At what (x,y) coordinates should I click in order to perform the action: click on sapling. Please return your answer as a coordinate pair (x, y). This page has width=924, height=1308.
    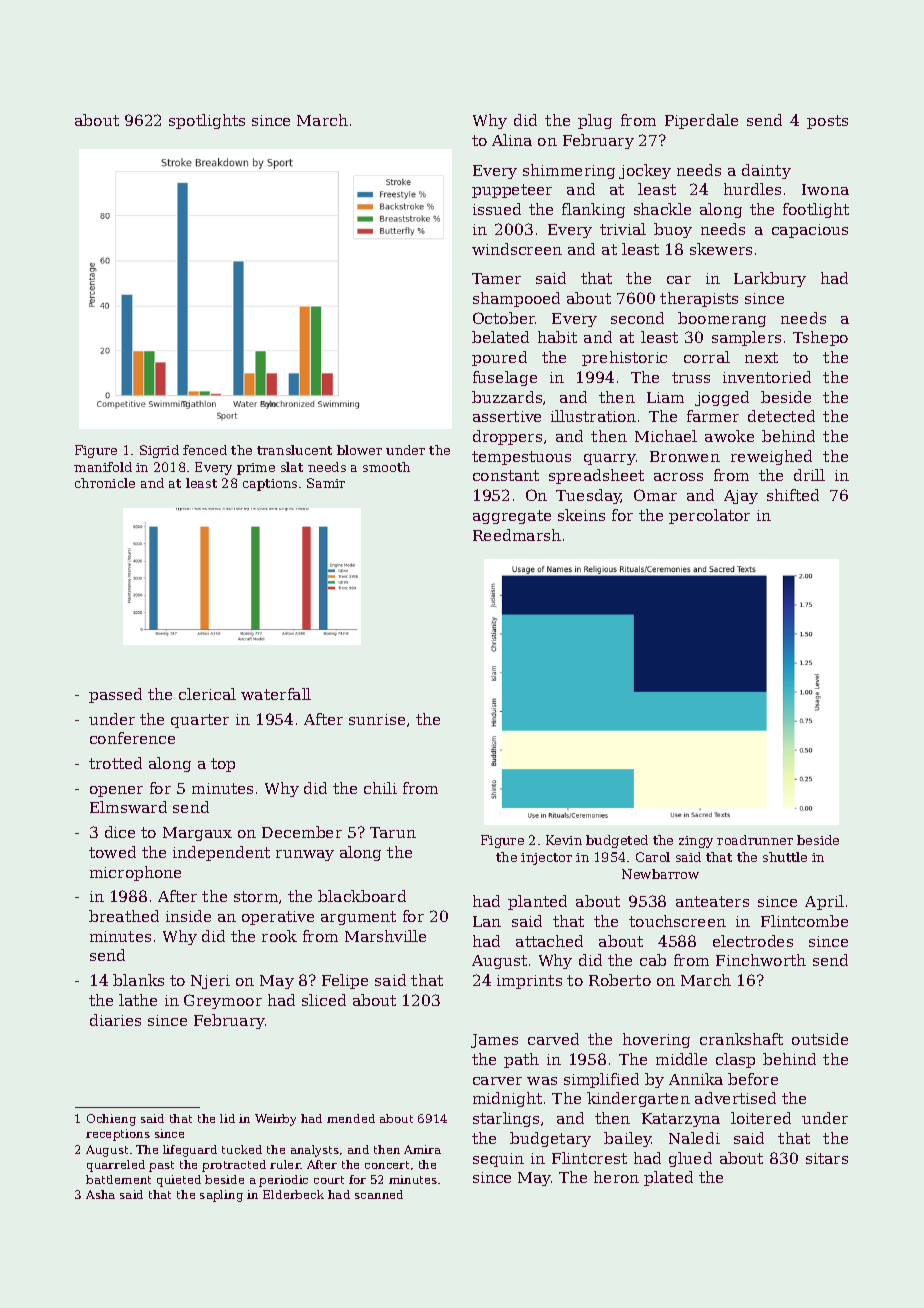
    Looking at the image, I should click on (221, 1196).
